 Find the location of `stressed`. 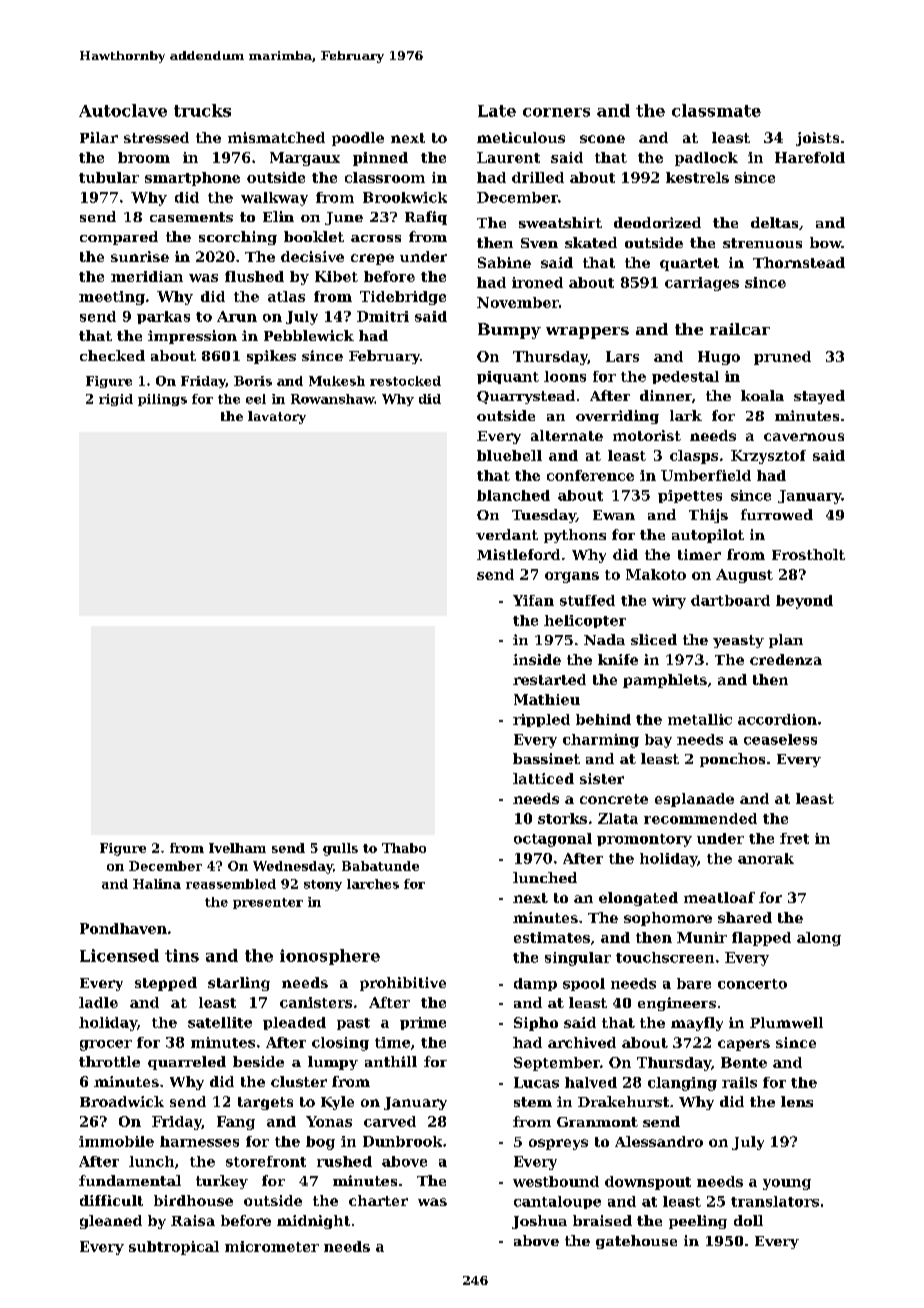

stressed is located at coordinates (156, 137).
